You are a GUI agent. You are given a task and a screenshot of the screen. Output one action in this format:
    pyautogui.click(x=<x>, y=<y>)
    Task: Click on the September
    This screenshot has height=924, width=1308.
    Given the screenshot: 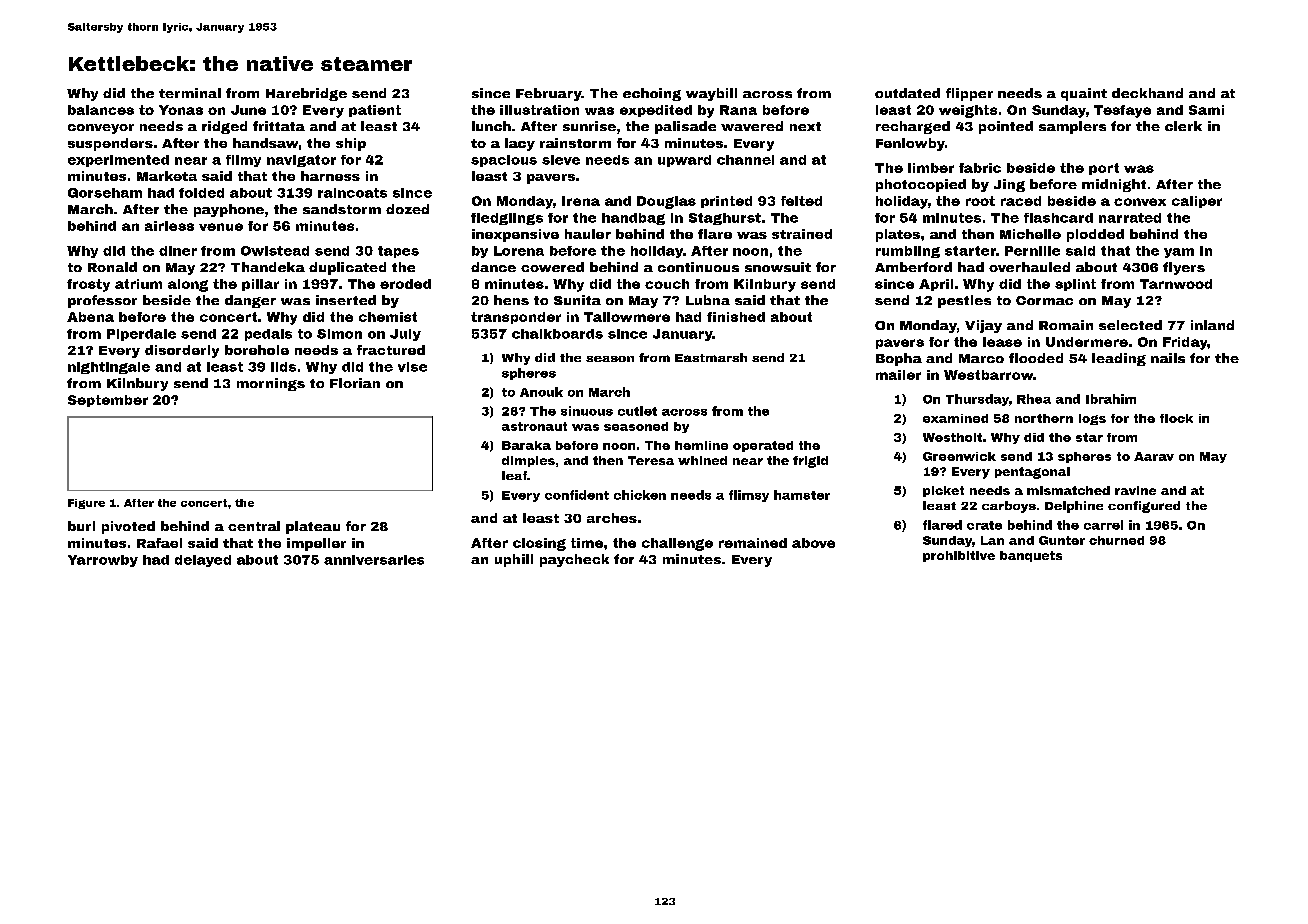 What is the action you would take?
    pyautogui.click(x=108, y=401)
